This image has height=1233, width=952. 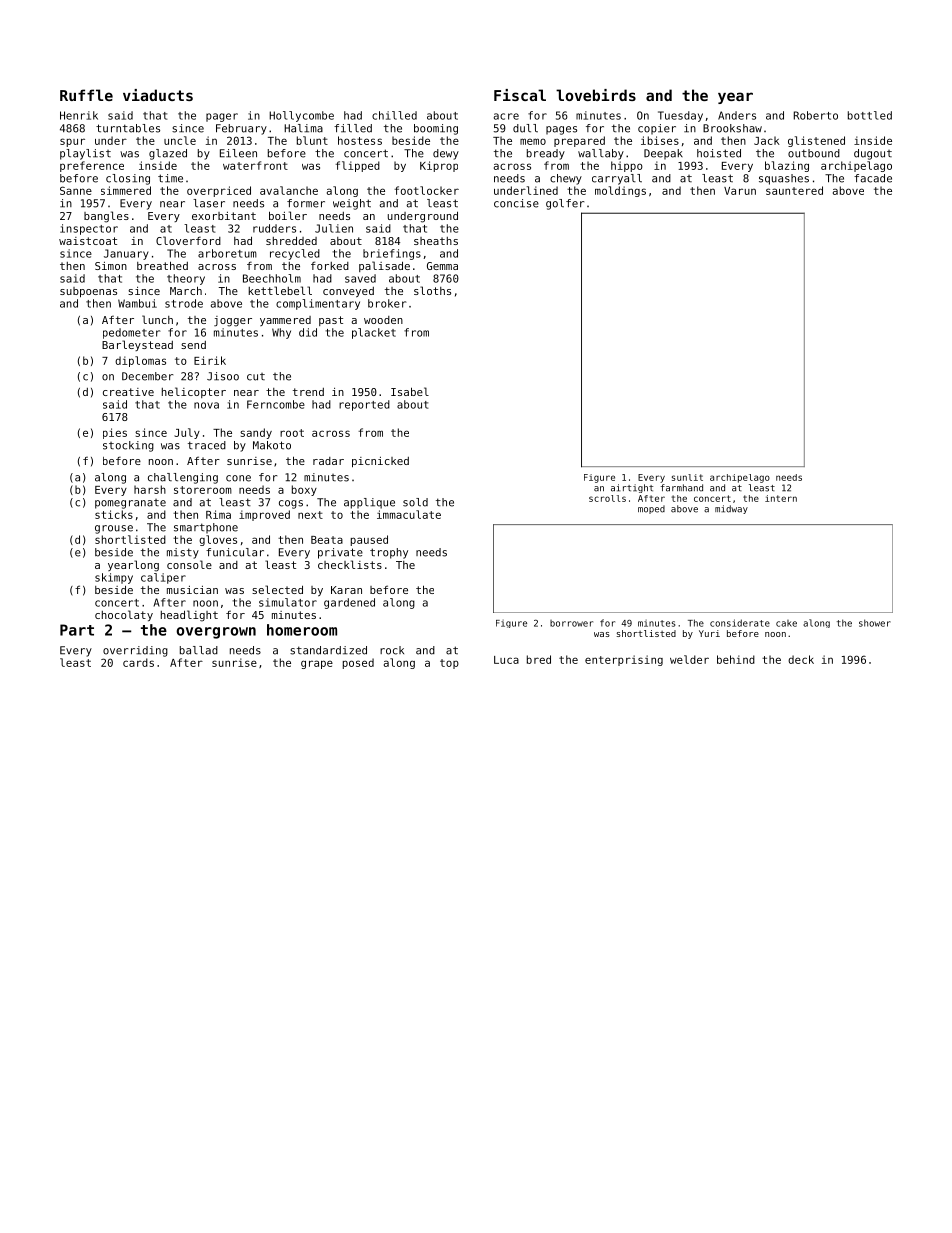 What do you see at coordinates (436, 129) in the image?
I see `booming` at bounding box center [436, 129].
